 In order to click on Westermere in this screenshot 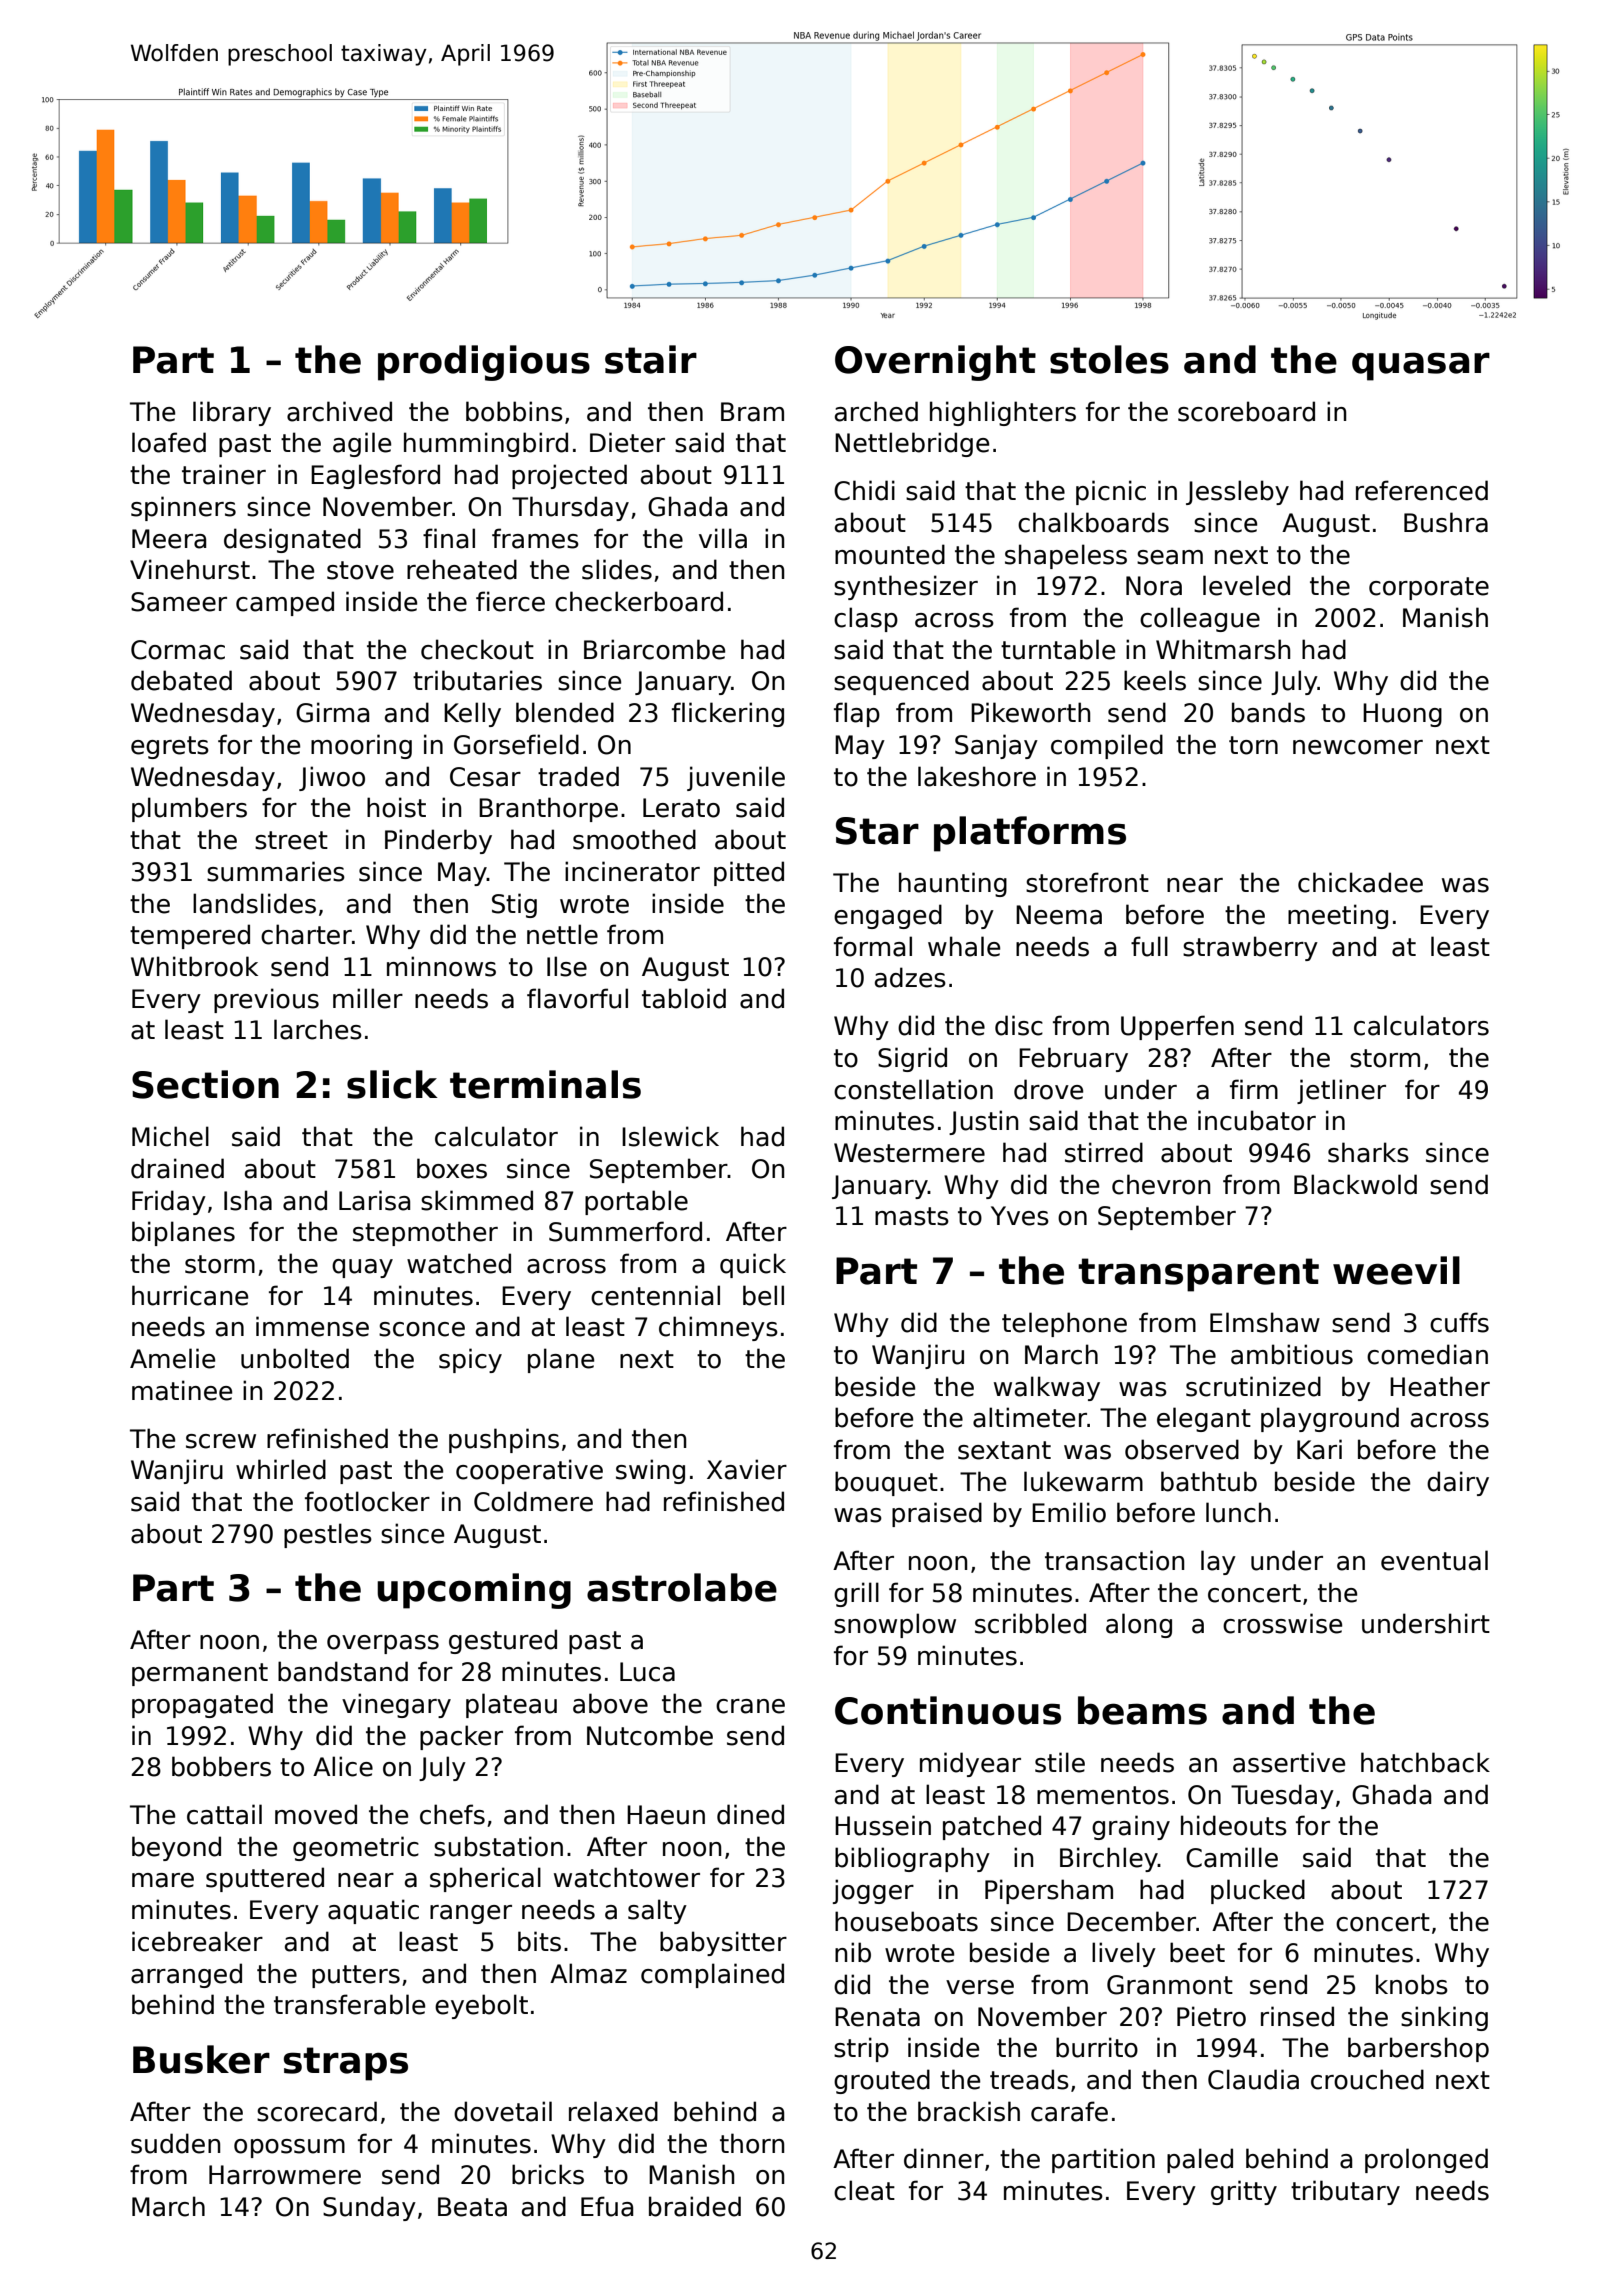, I will do `click(909, 1153)`.
